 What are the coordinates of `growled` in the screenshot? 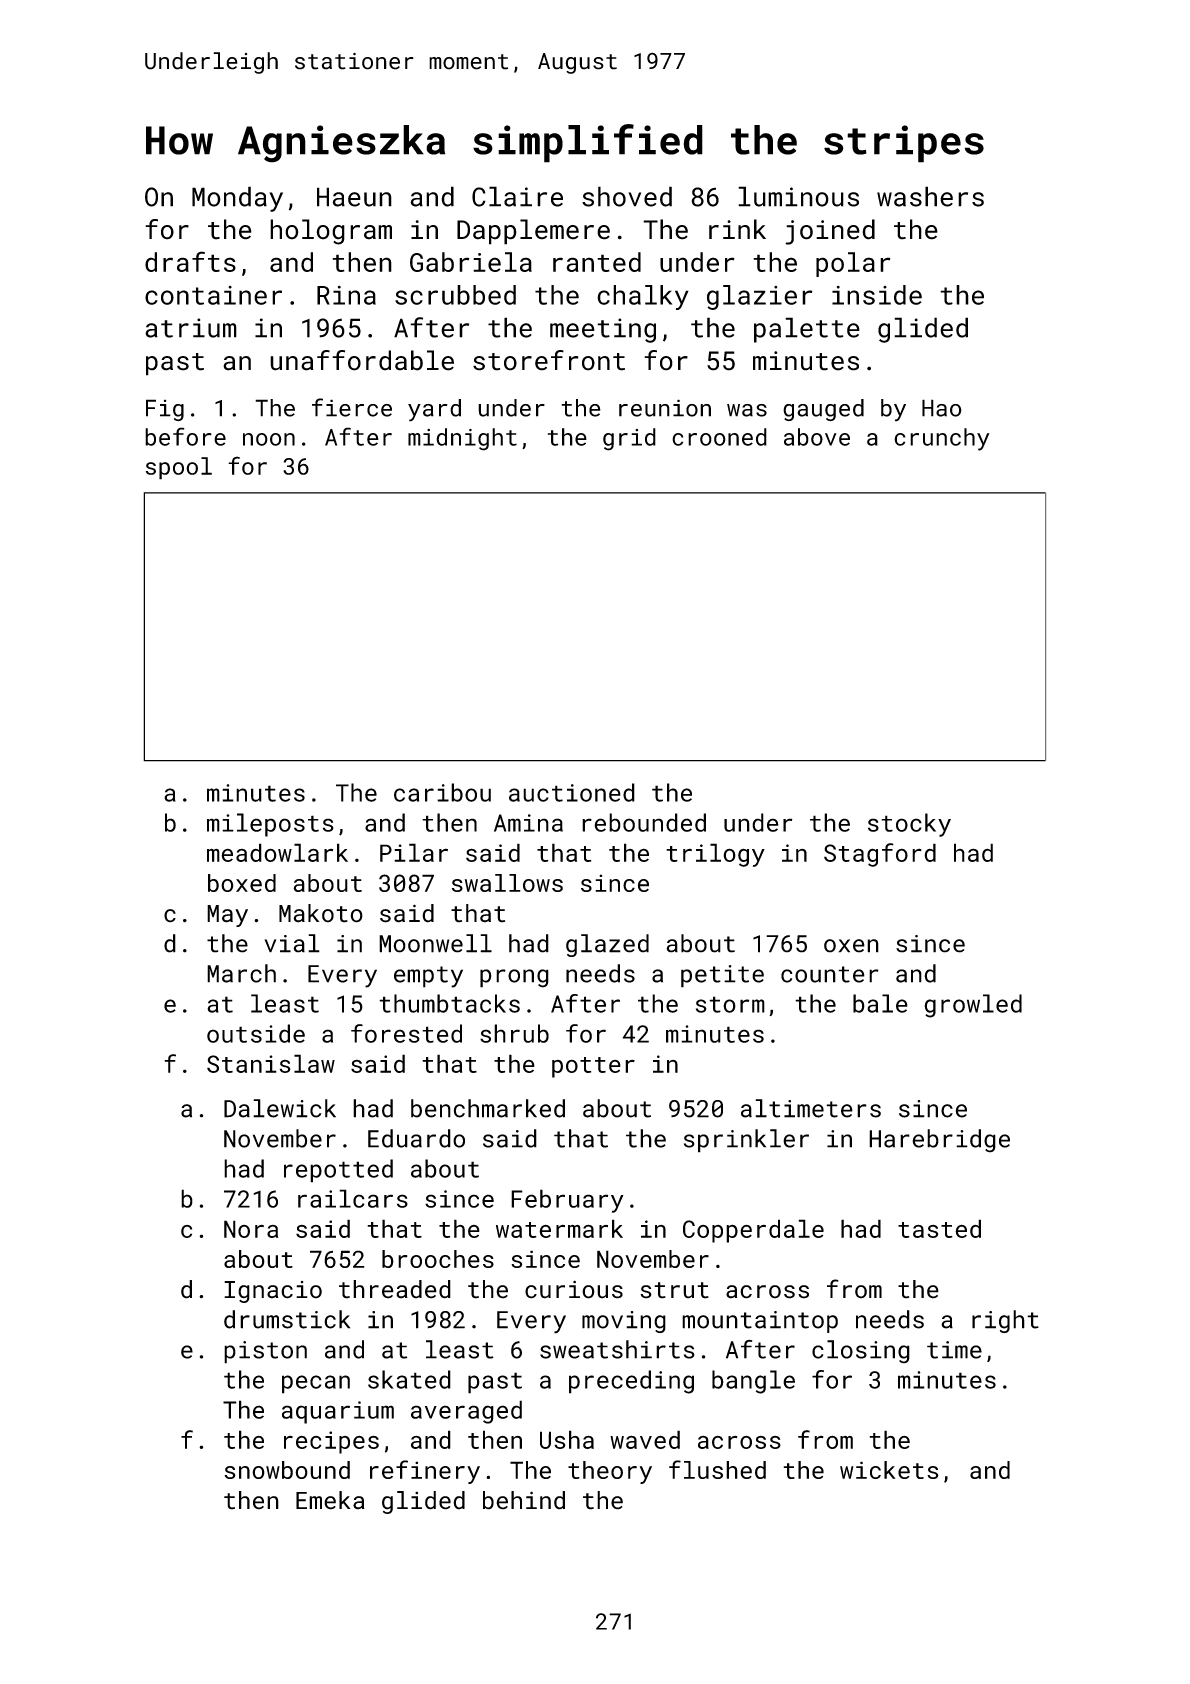 It's located at (973, 1006).
